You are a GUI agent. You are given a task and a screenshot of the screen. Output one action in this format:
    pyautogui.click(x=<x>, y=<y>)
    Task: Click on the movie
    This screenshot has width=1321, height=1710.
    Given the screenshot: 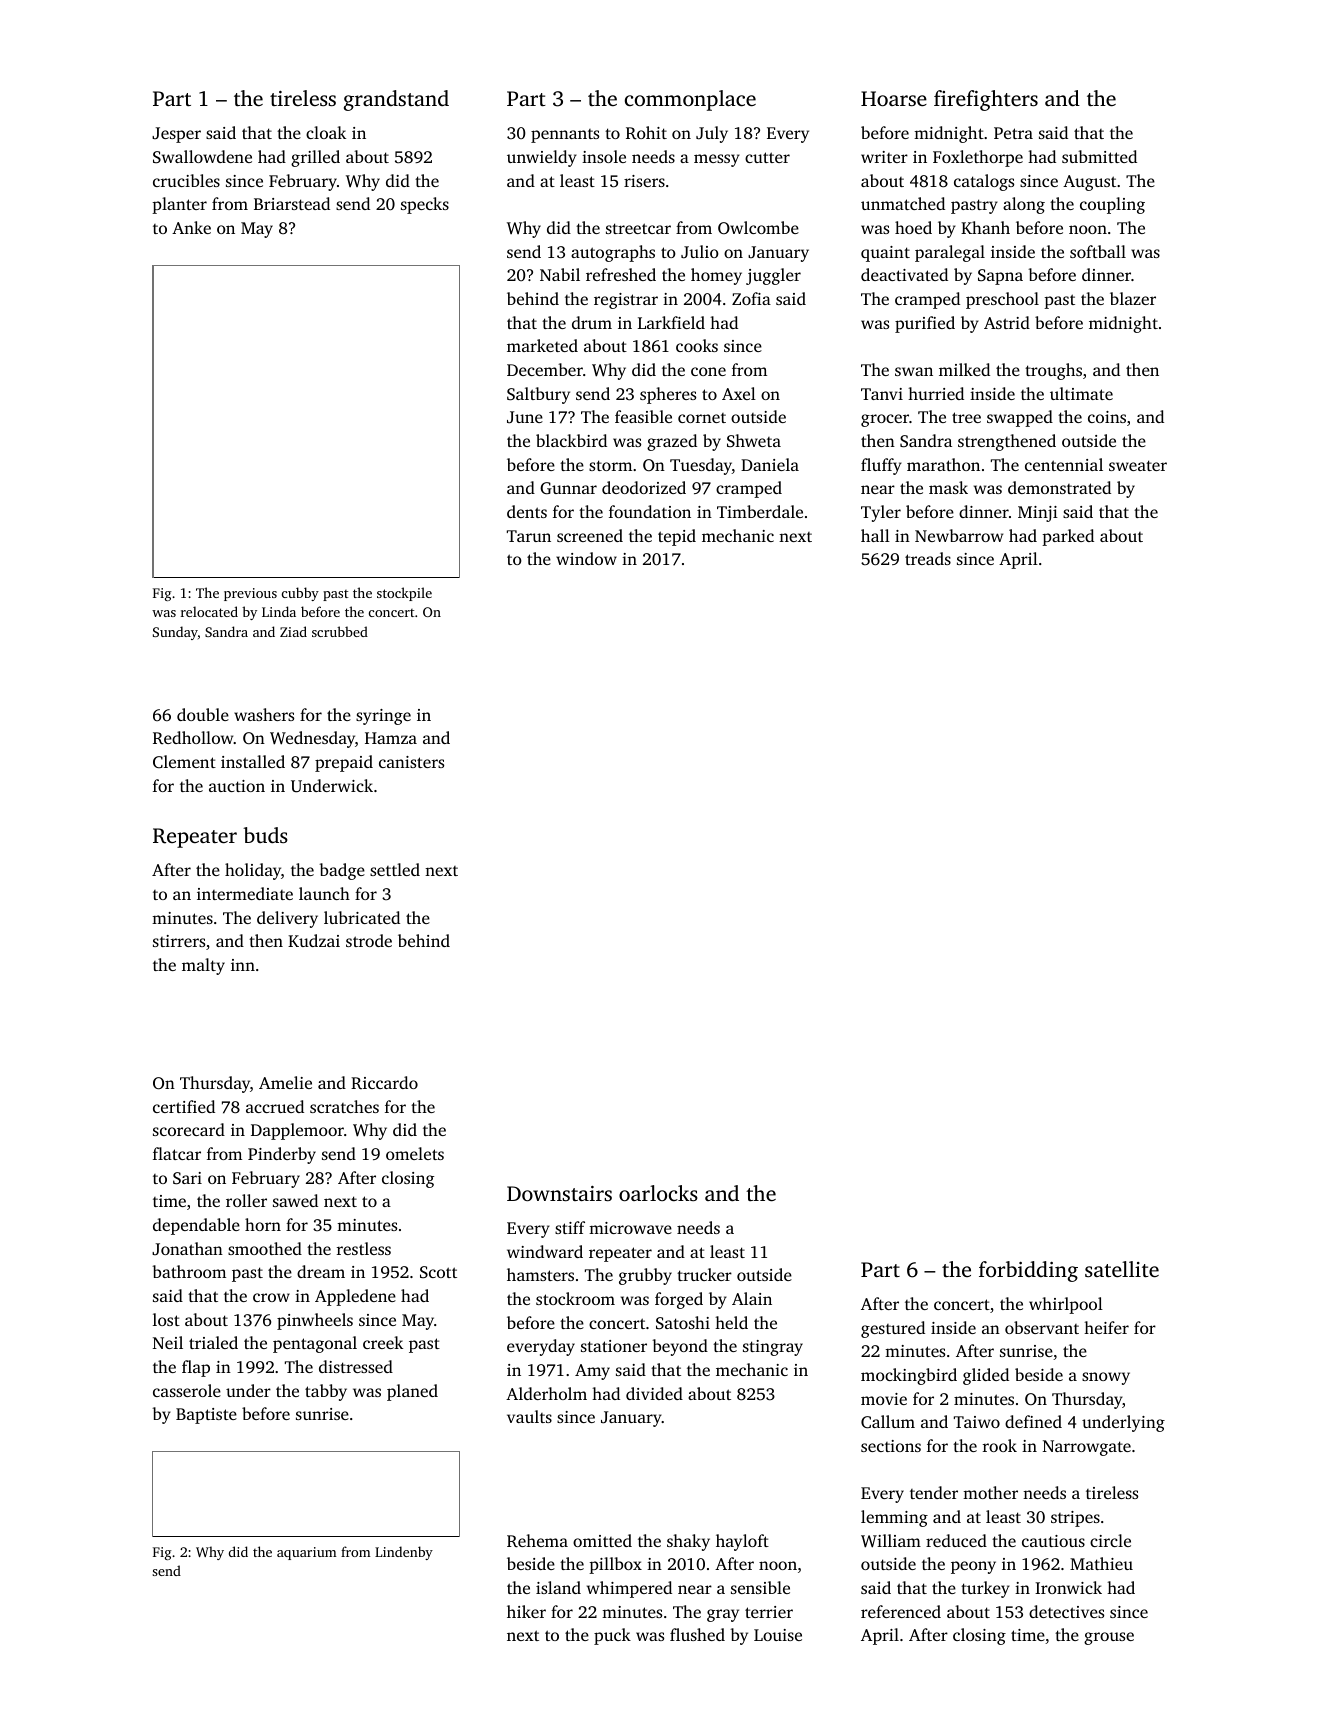 What is the action you would take?
    pyautogui.click(x=884, y=1399)
